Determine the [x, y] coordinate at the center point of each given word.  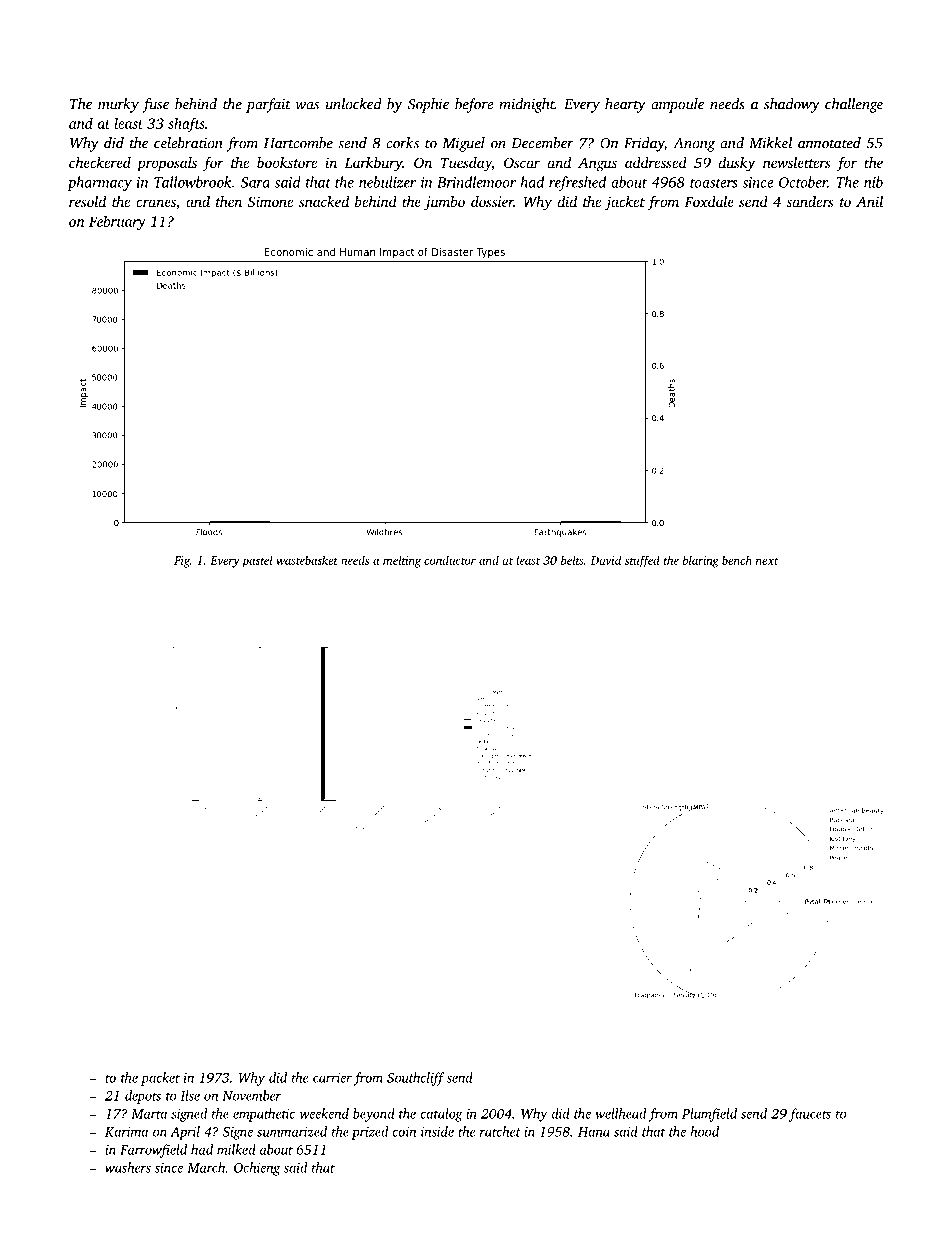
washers [128, 1167]
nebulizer [387, 182]
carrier [332, 1078]
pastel [257, 561]
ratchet [500, 1131]
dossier [492, 201]
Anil [869, 201]
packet [160, 1079]
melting [402, 561]
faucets [810, 1115]
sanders [810, 201]
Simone [270, 201]
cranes [156, 203]
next [767, 561]
